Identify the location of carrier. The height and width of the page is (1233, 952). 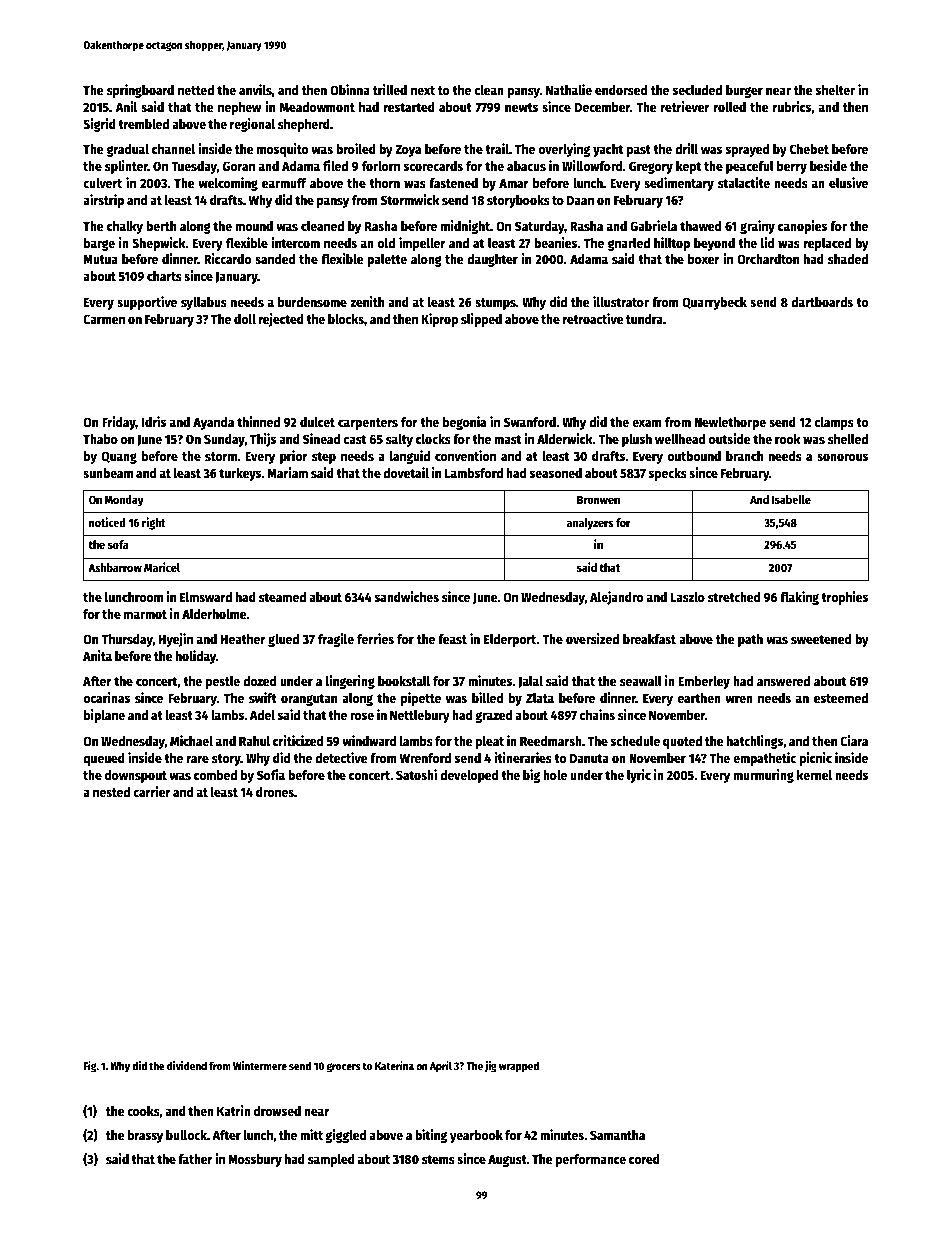
(152, 791).
